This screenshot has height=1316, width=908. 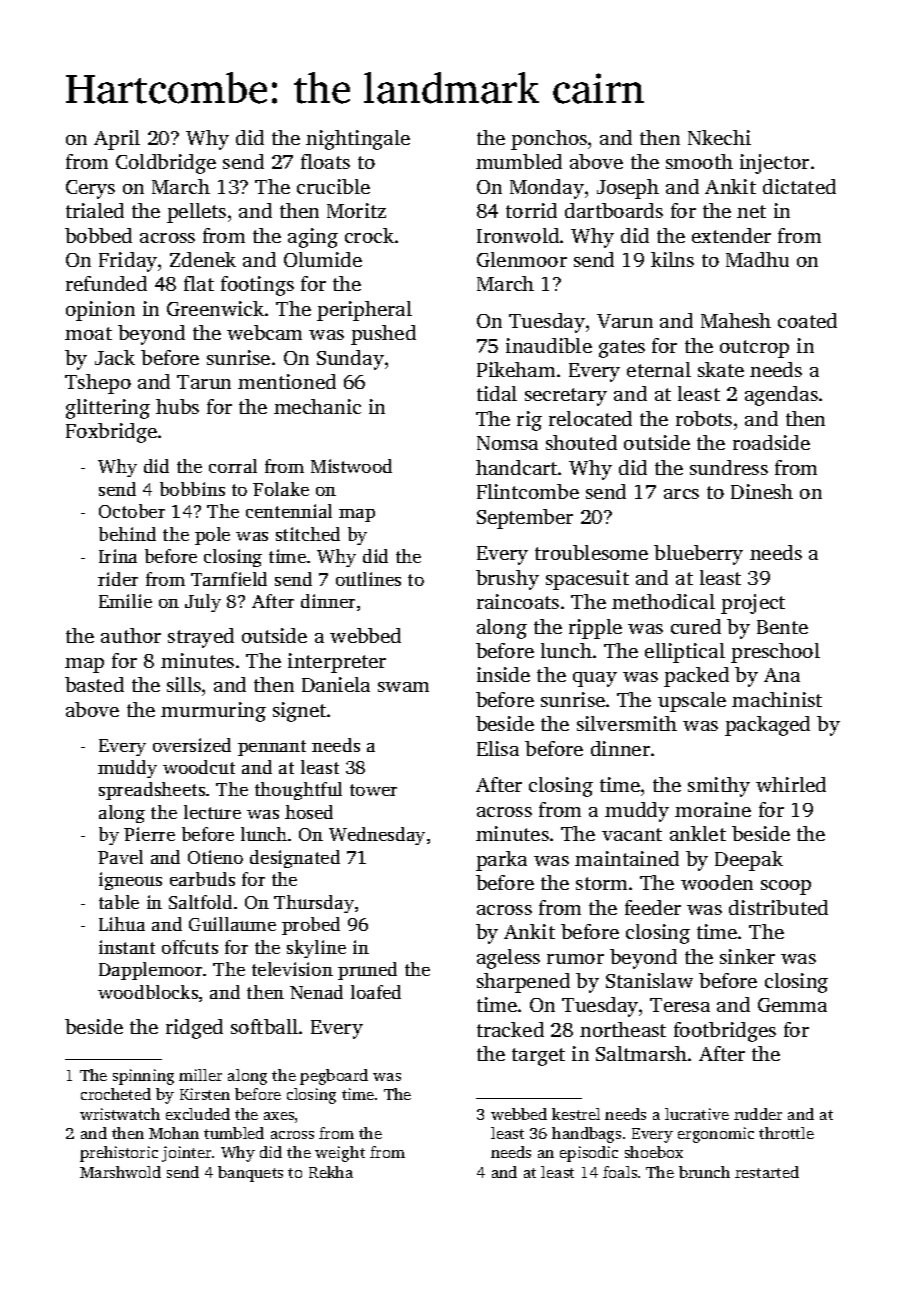 I want to click on Cerys, so click(x=90, y=189).
